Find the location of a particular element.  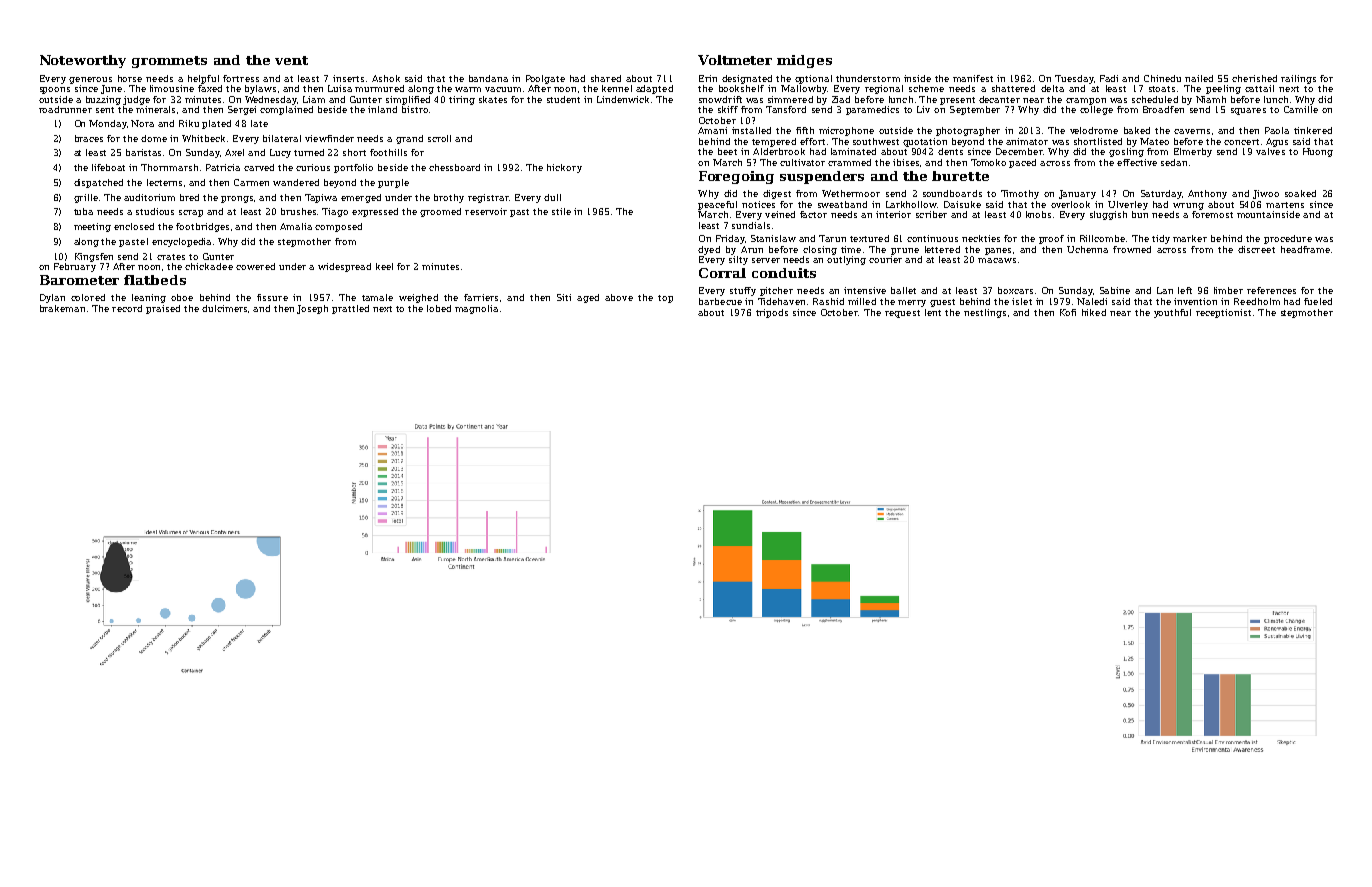

Riku is located at coordinates (189, 123).
